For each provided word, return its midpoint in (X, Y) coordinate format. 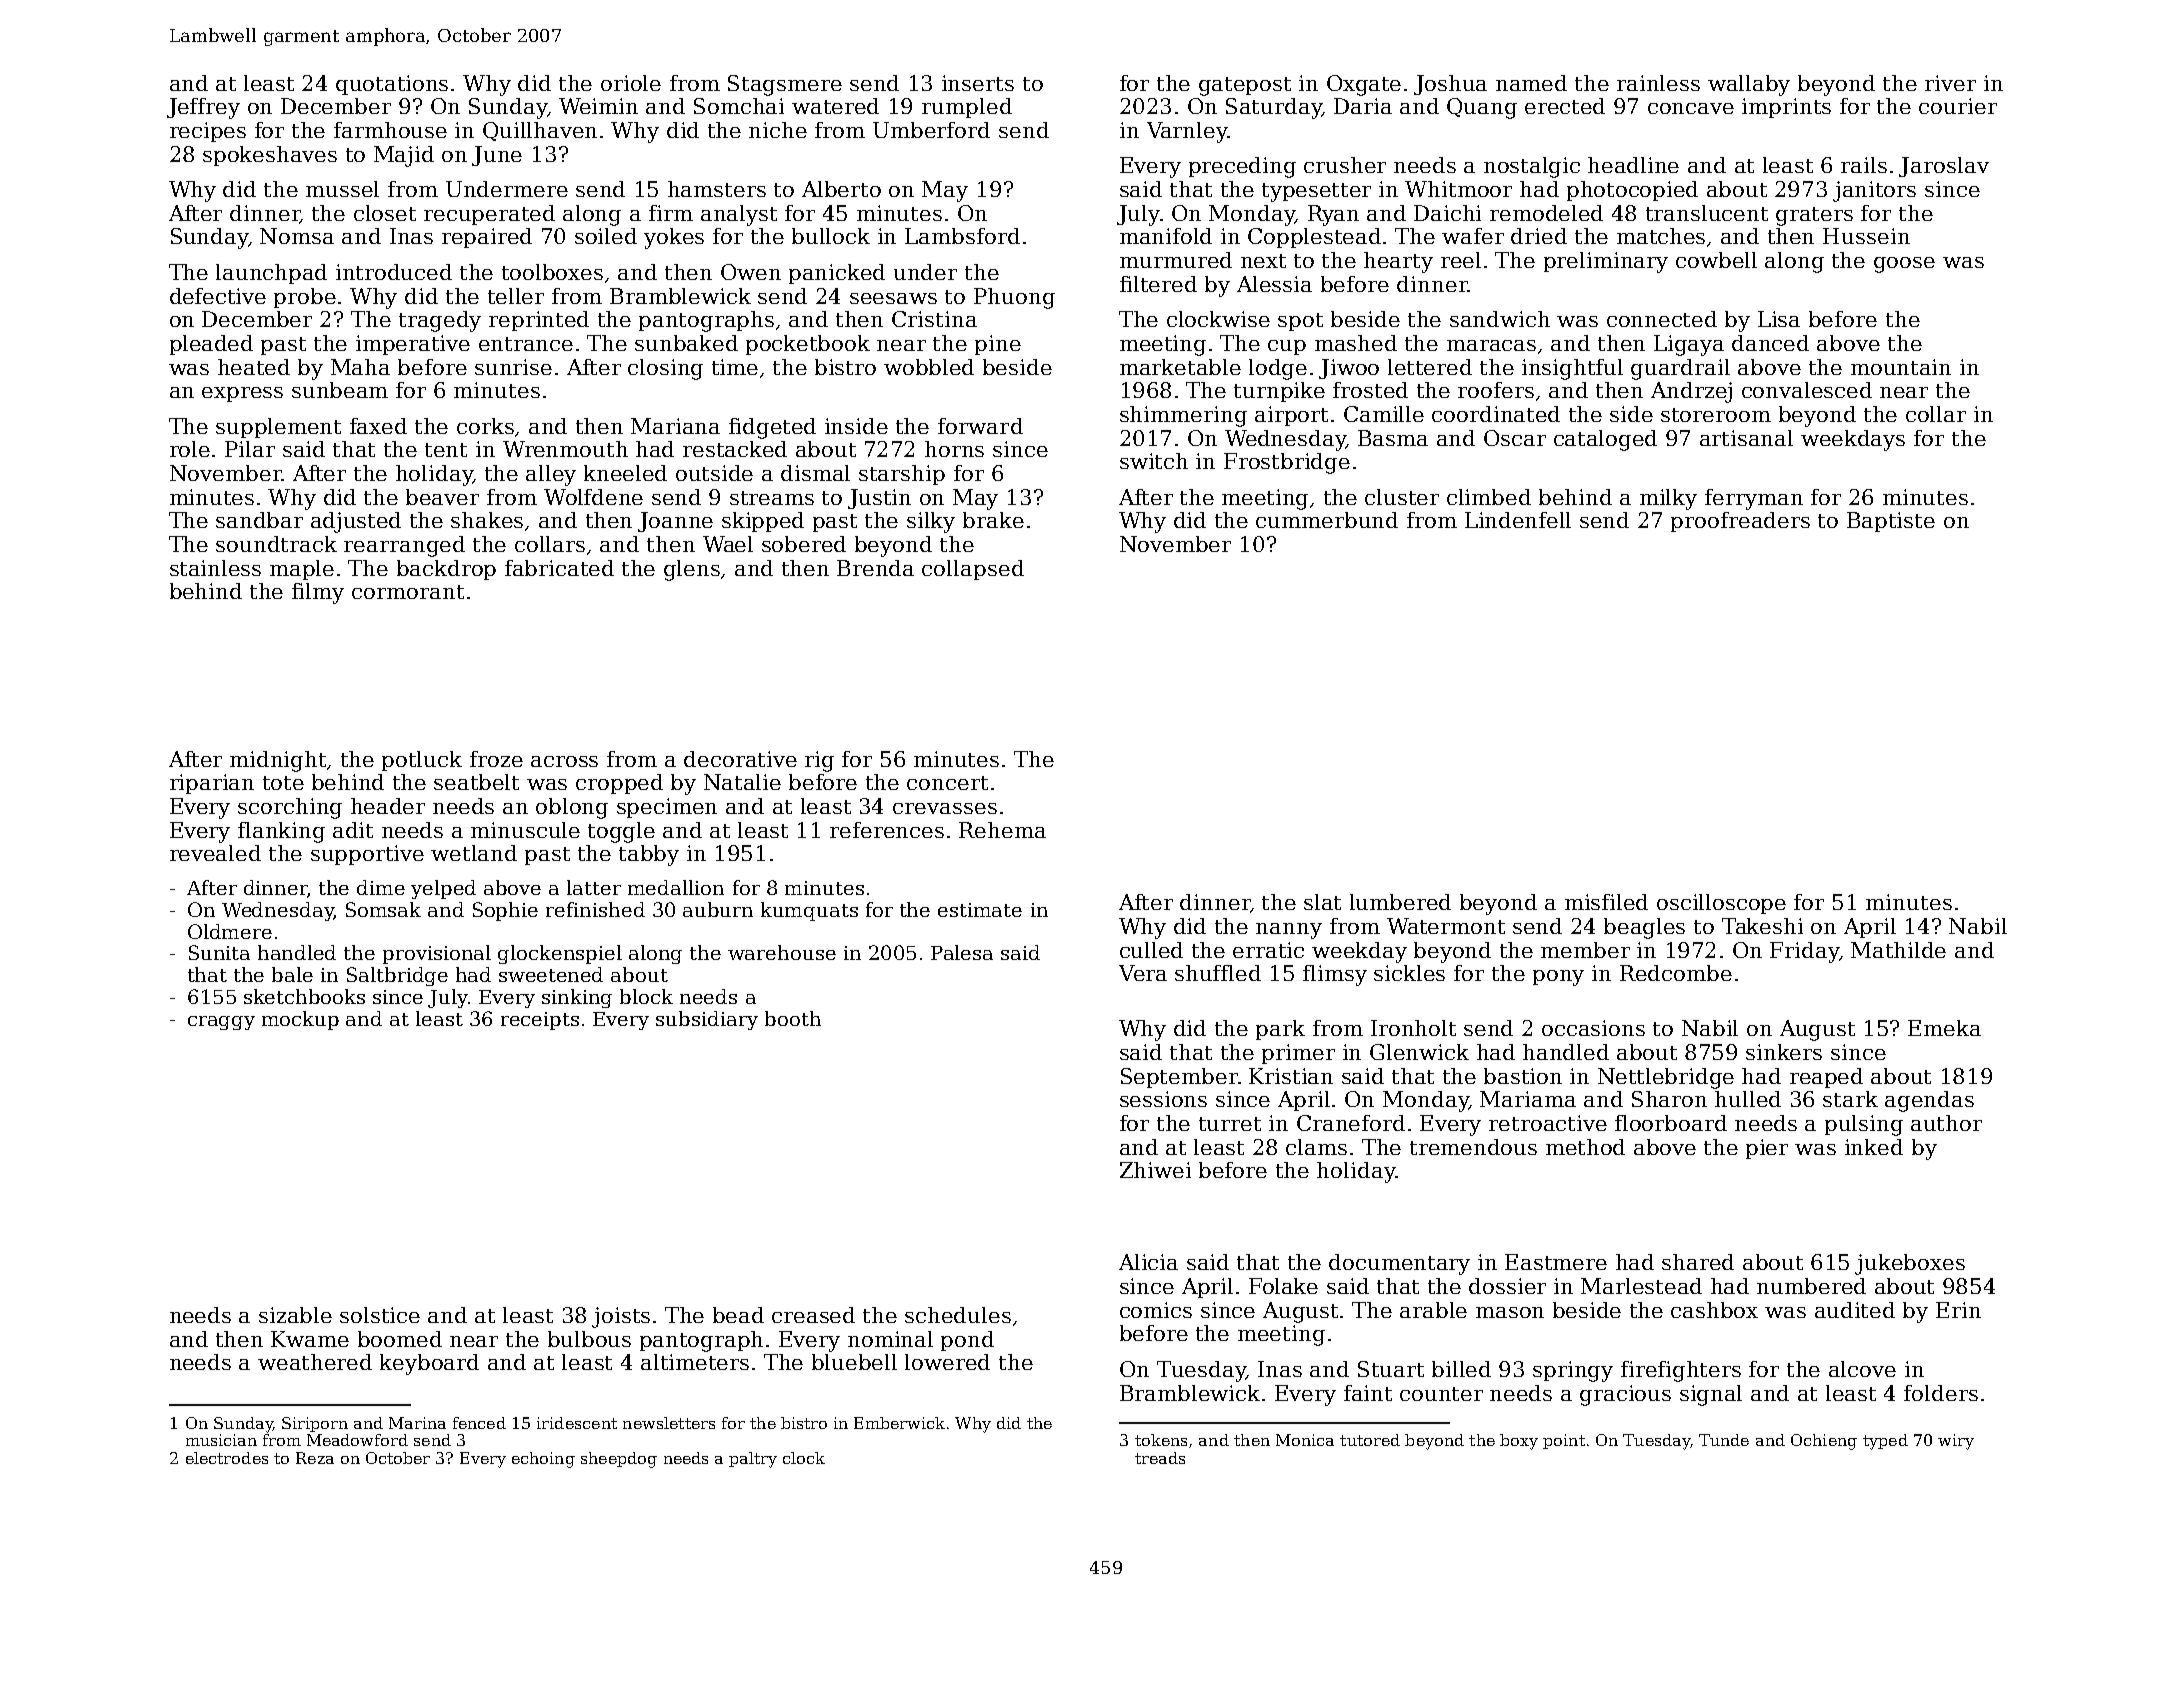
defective (218, 296)
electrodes (227, 1458)
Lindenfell (1518, 520)
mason (1510, 1312)
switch (1154, 461)
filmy (318, 593)
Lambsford (962, 236)
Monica (1305, 1440)
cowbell (1716, 260)
